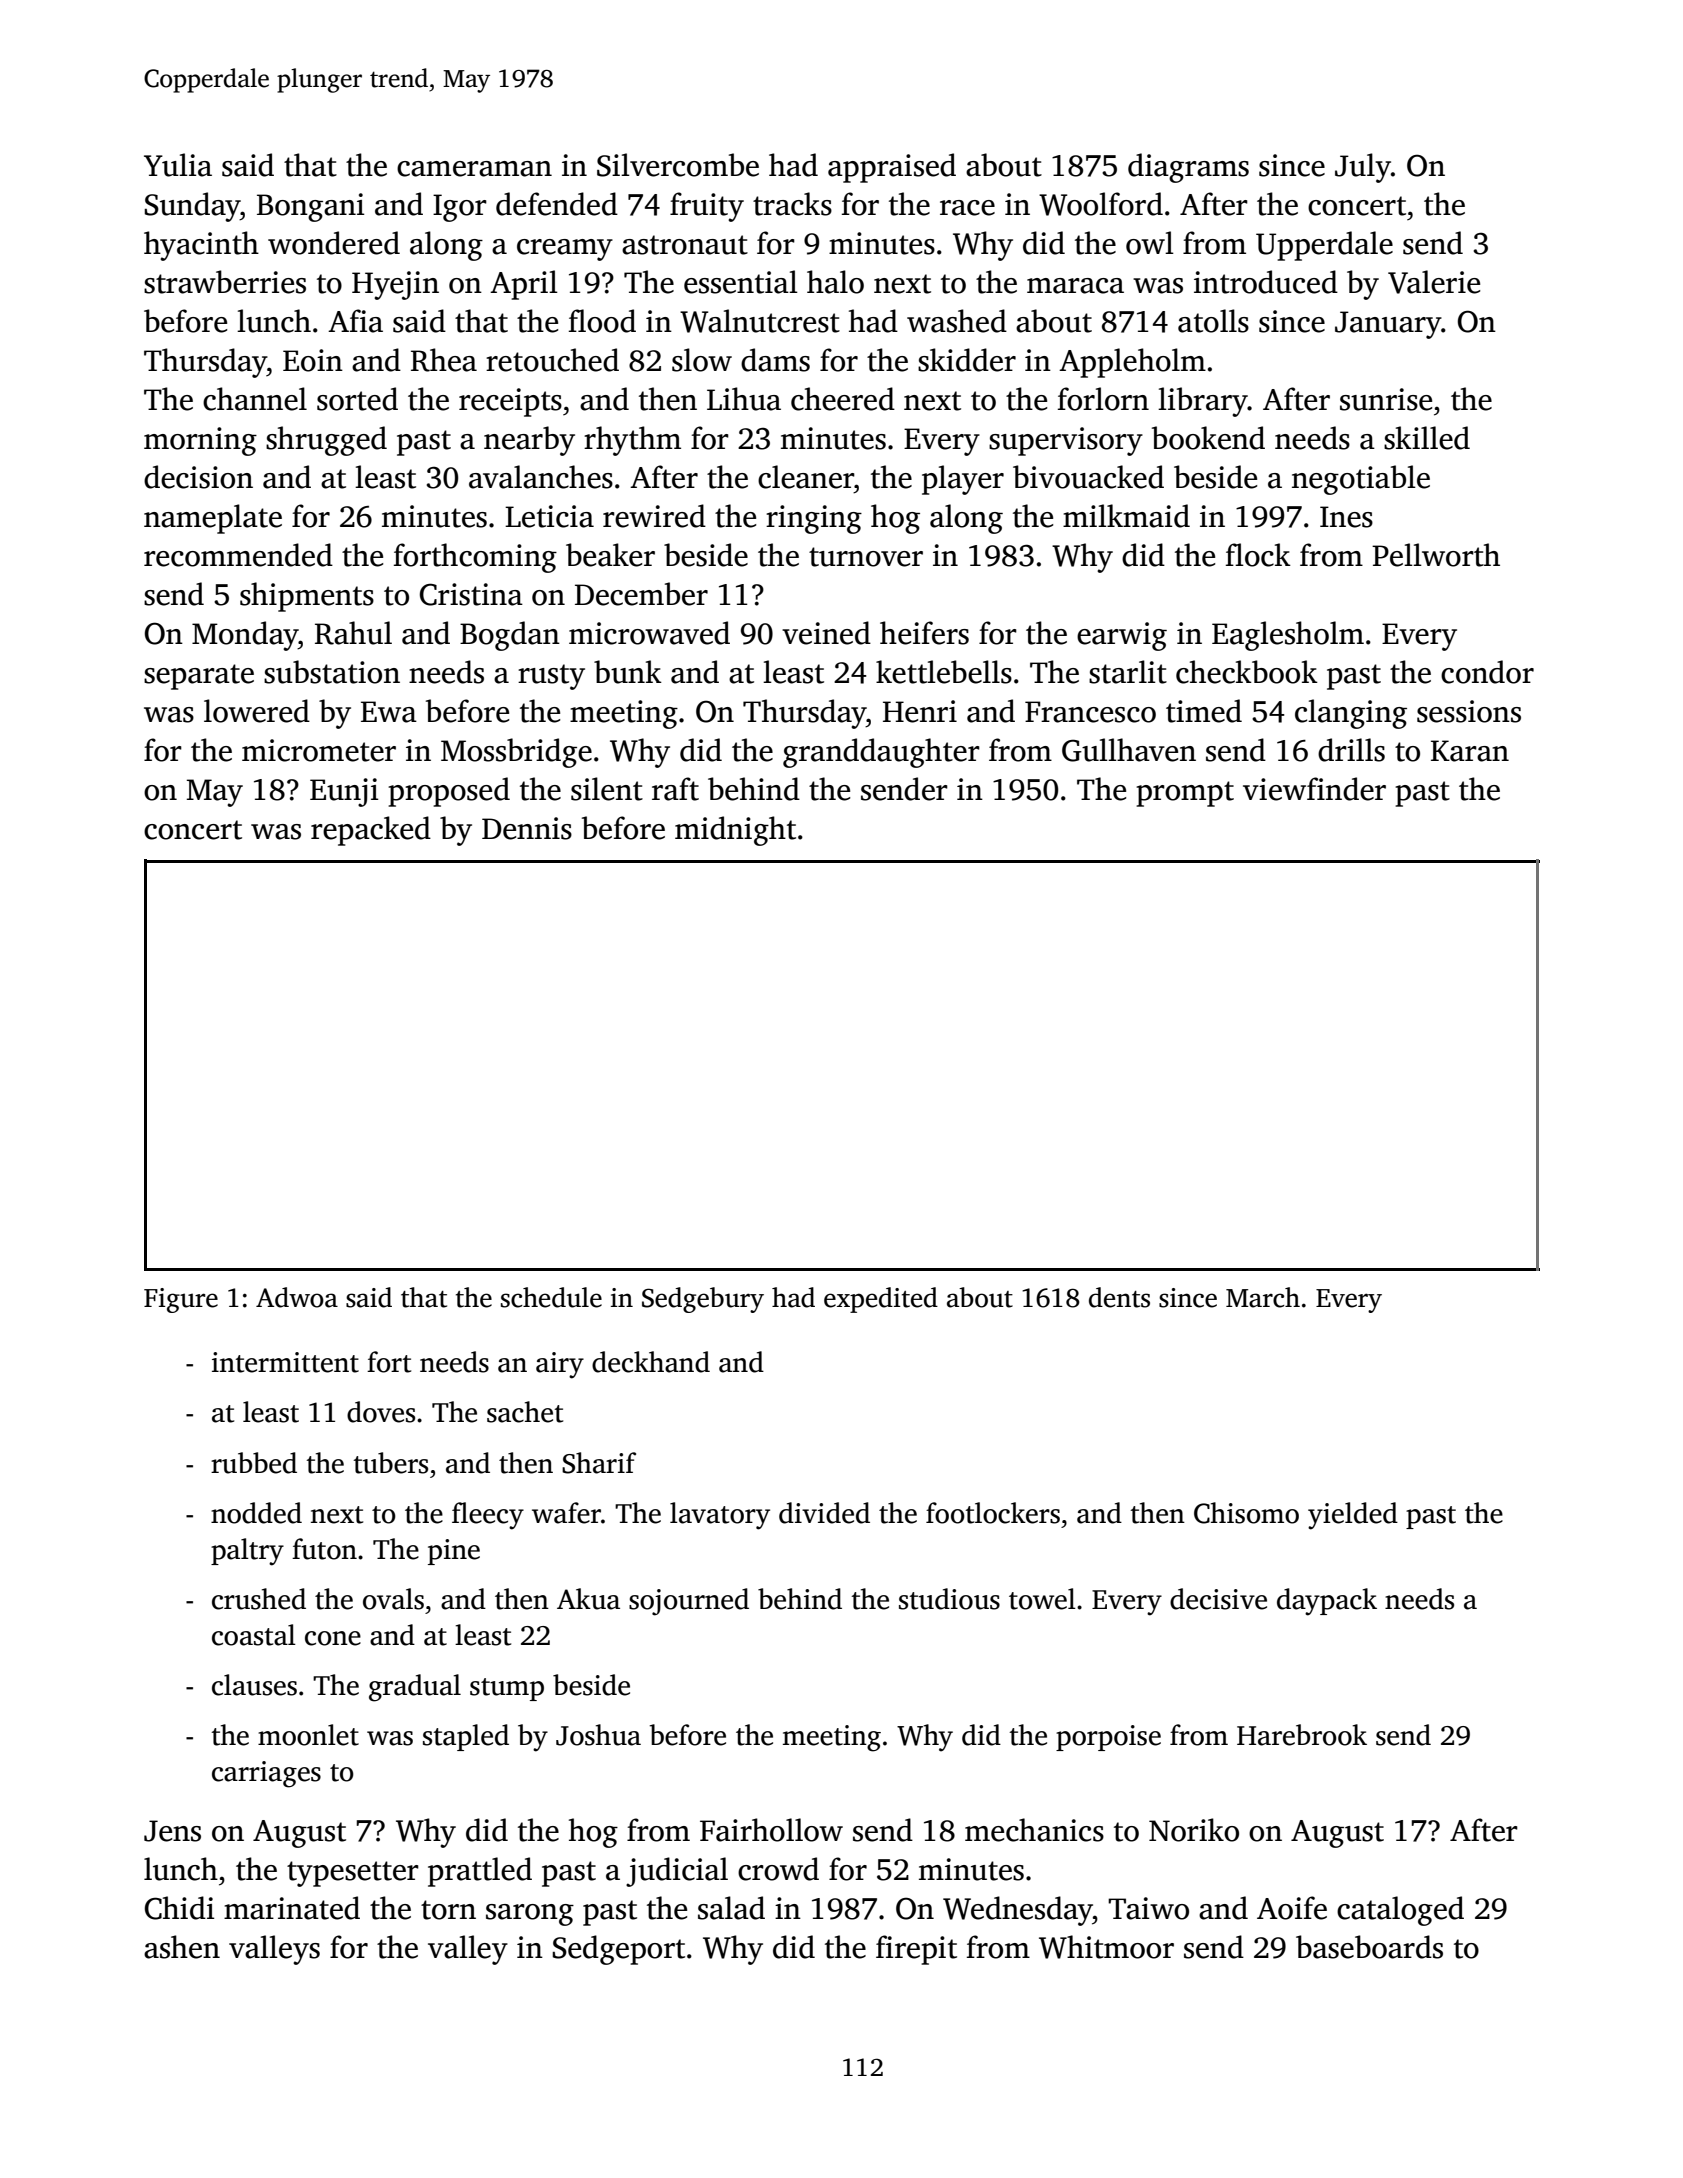 The width and height of the page is (1683, 2178). Describe the element at coordinates (1188, 168) in the page. I see `diagrams` at that location.
